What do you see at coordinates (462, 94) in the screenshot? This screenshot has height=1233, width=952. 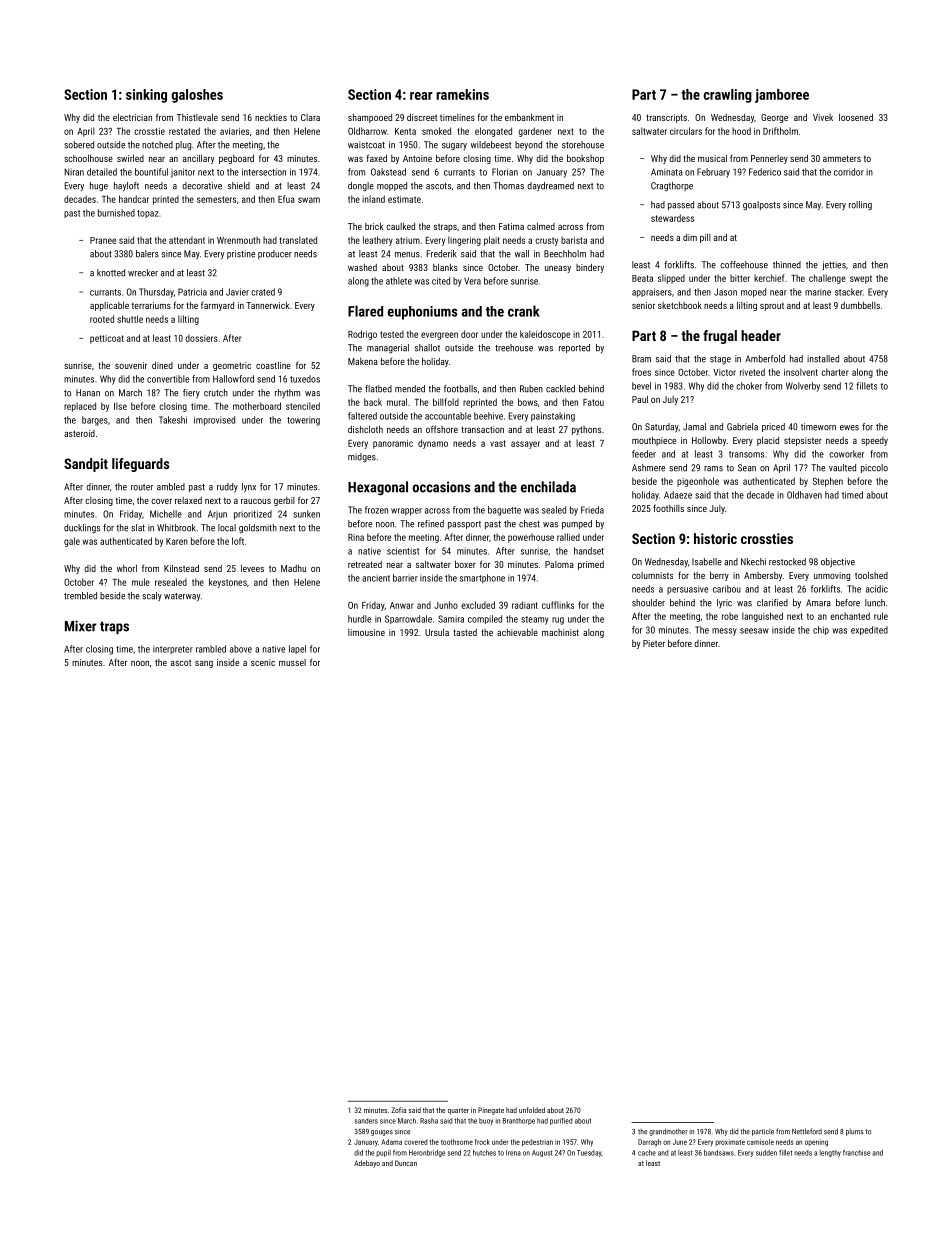 I see `ramekins` at bounding box center [462, 94].
